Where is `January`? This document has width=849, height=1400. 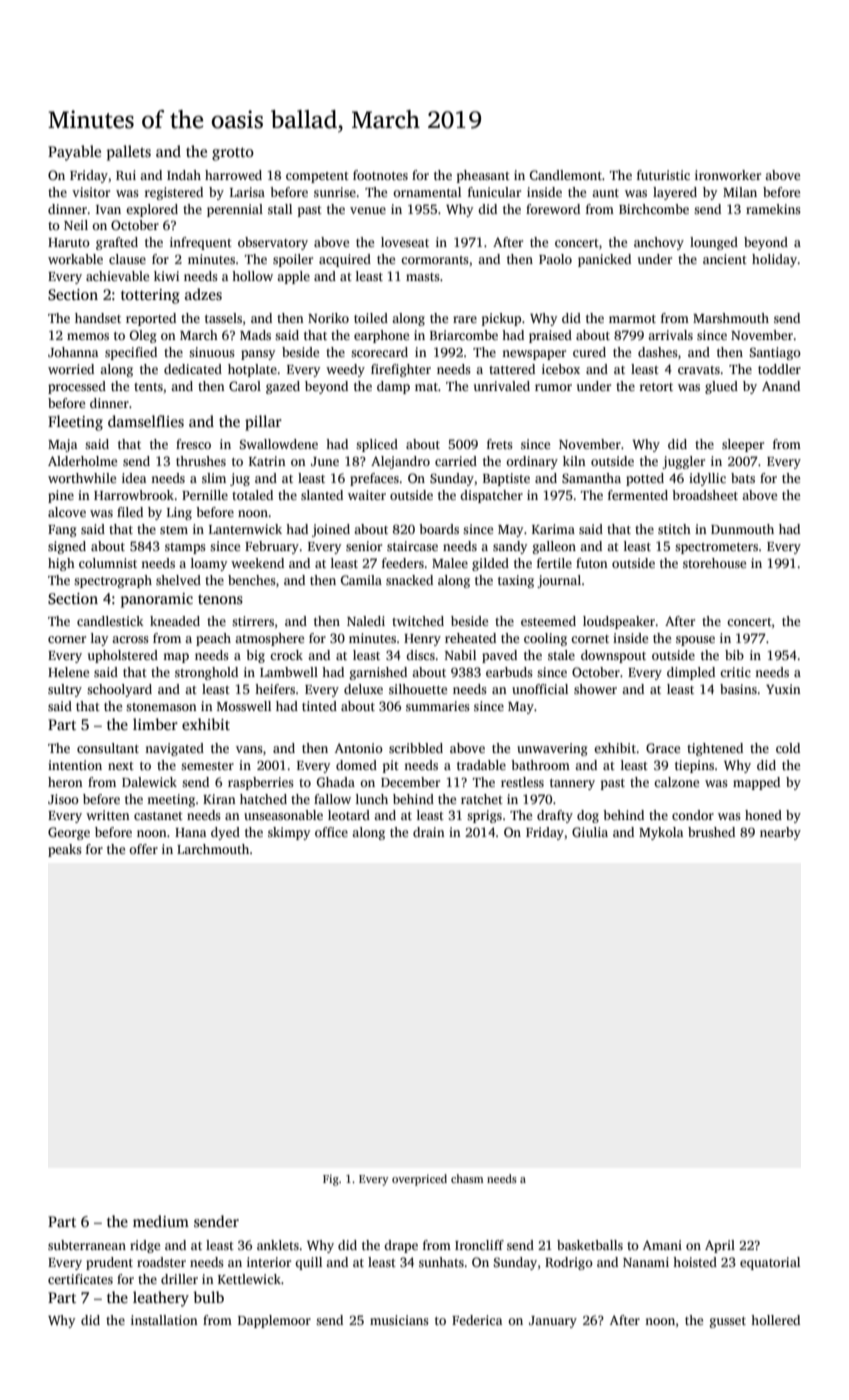 January is located at coordinates (553, 1322).
